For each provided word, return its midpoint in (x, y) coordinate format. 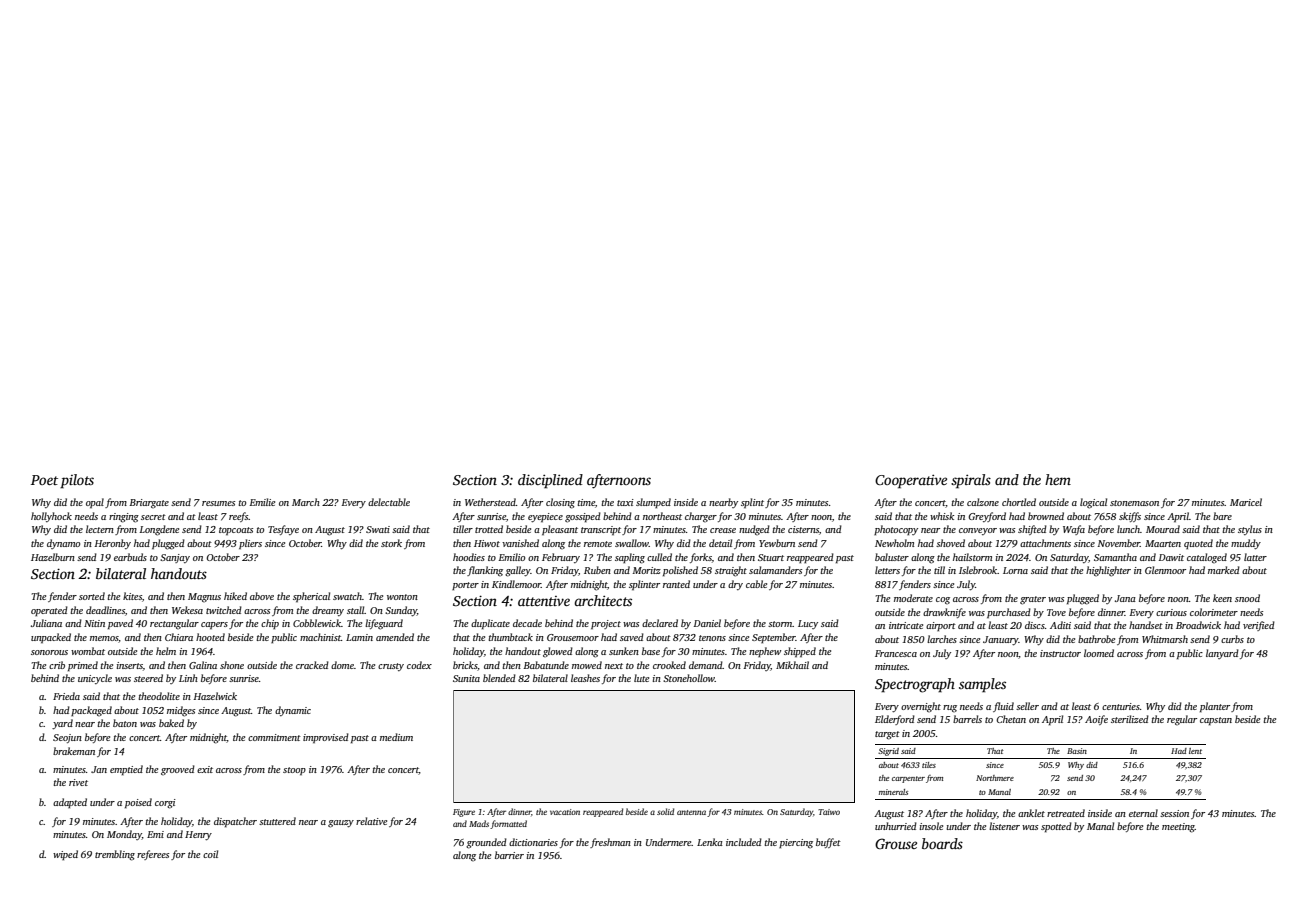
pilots (77, 481)
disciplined (550, 481)
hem (1058, 479)
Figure (464, 813)
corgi (165, 804)
